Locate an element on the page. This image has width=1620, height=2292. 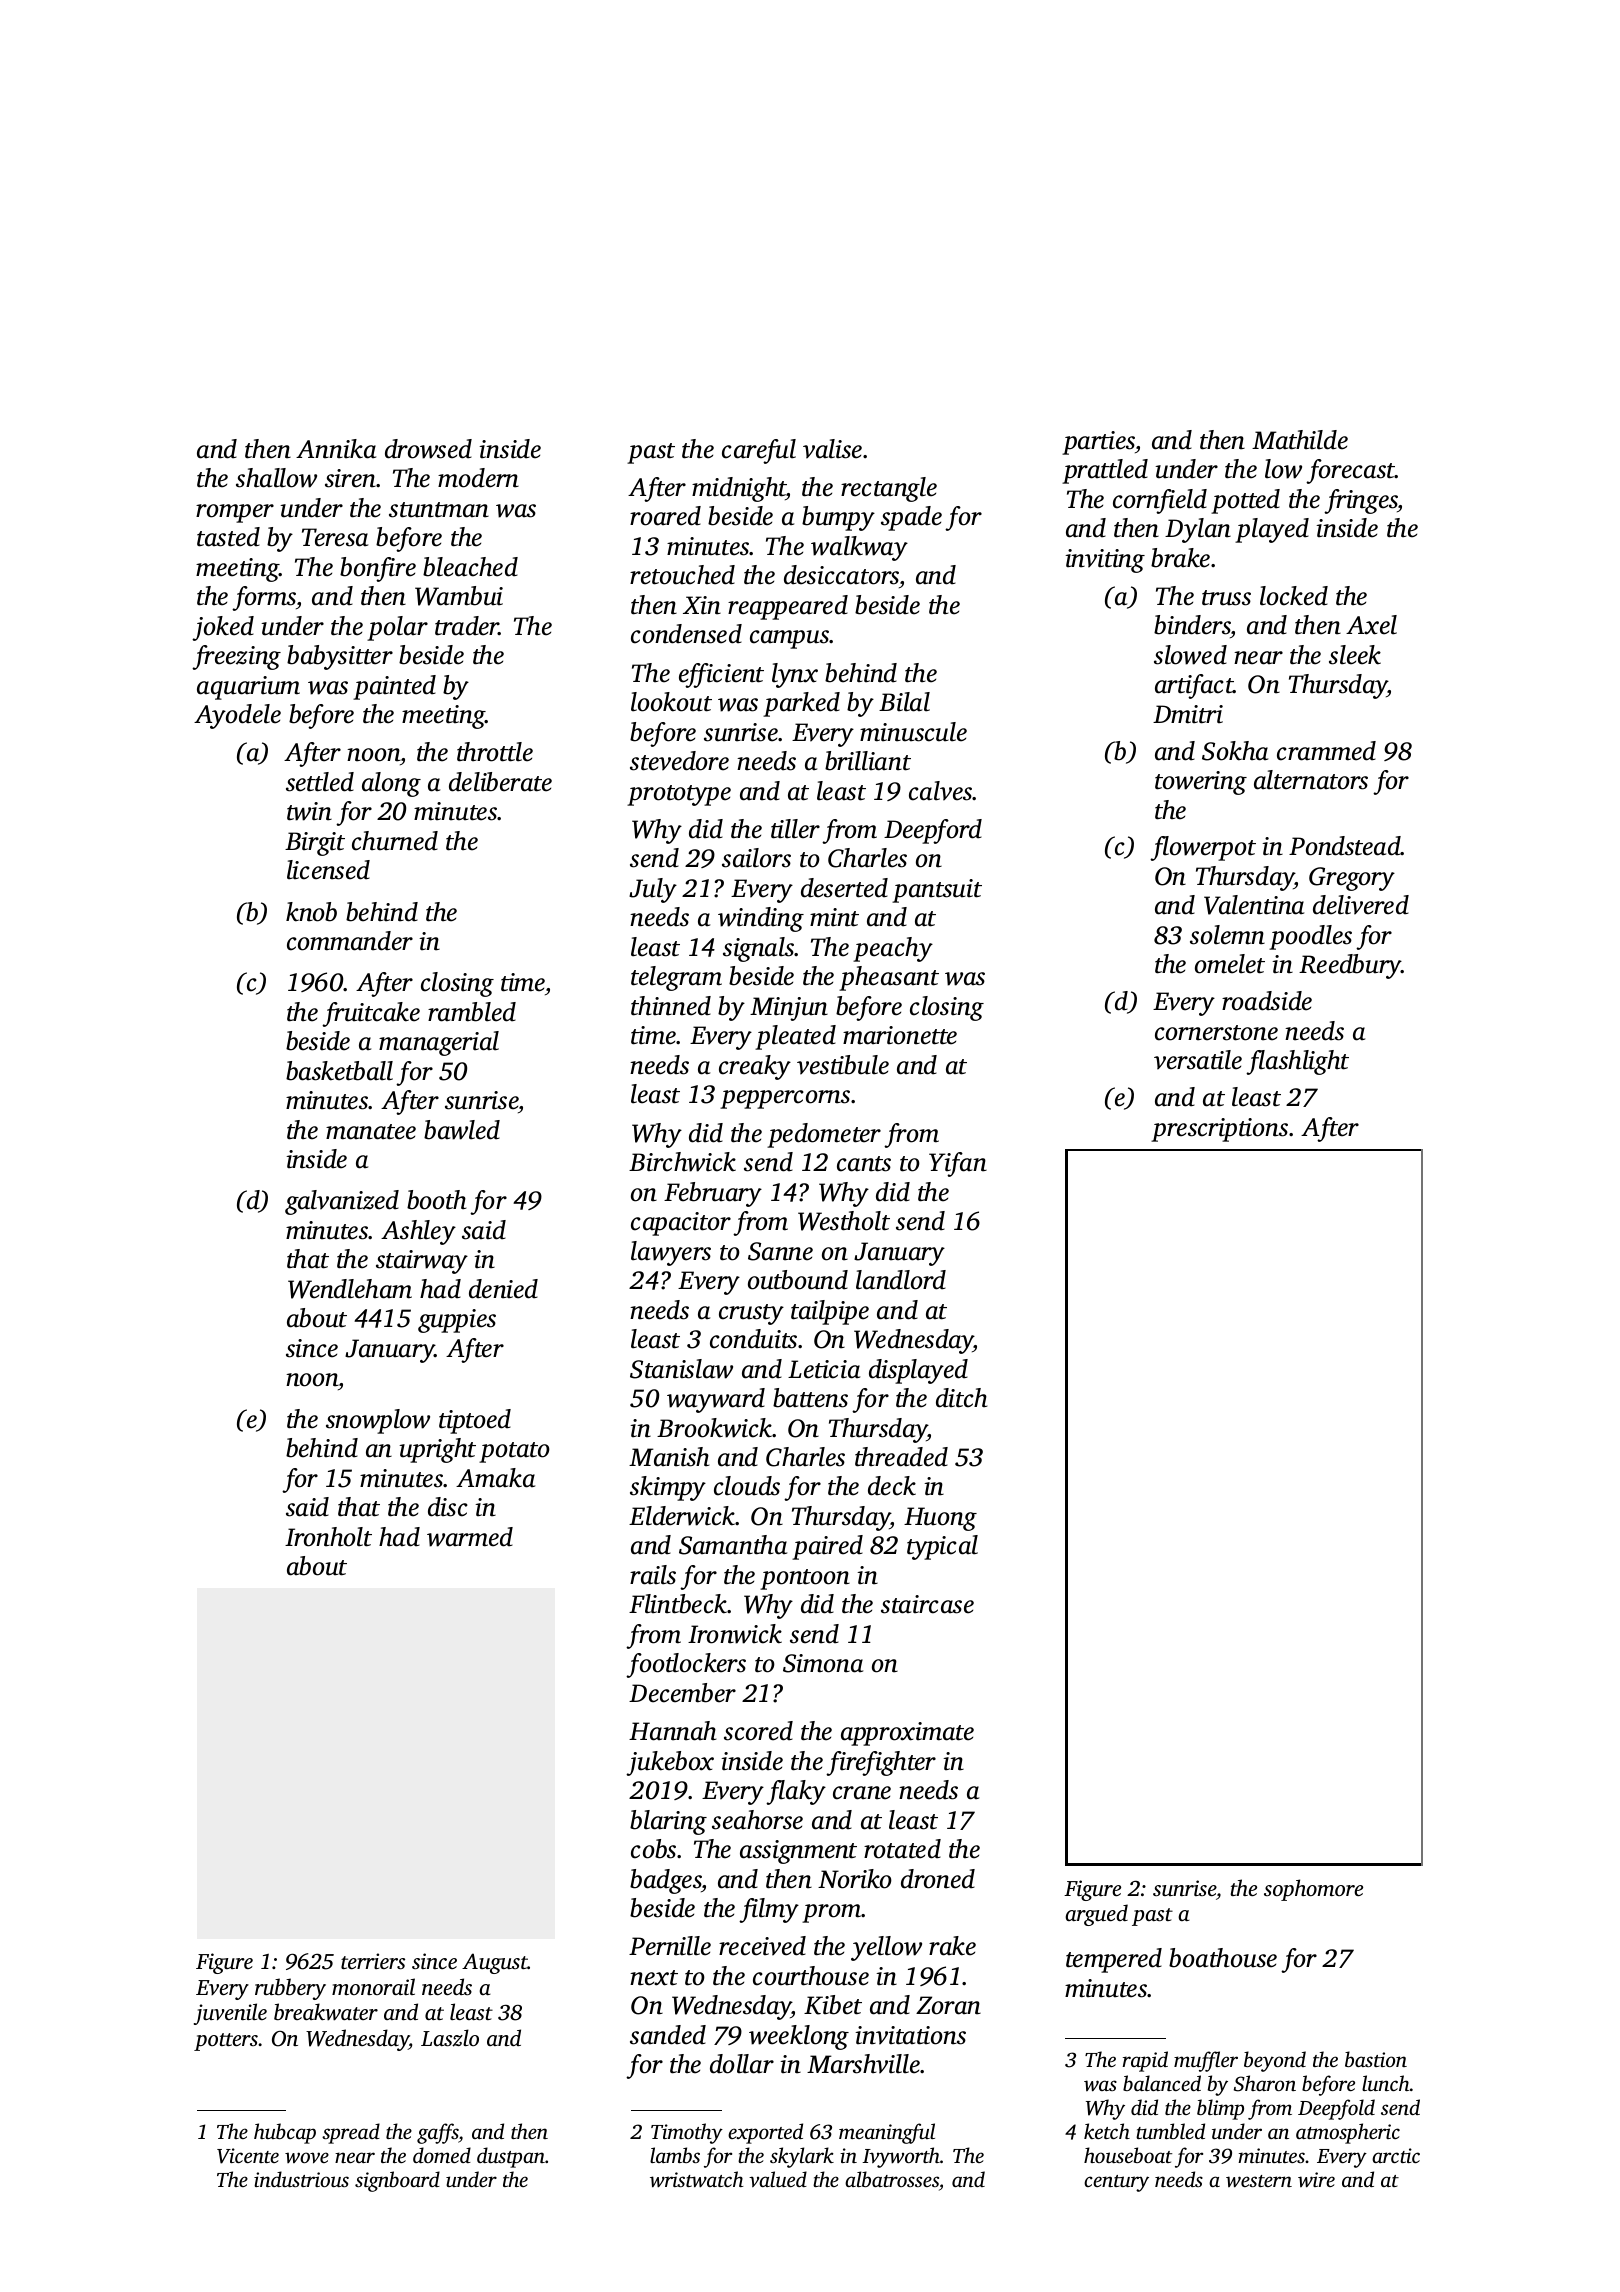
rubbery is located at coordinates (290, 1989).
